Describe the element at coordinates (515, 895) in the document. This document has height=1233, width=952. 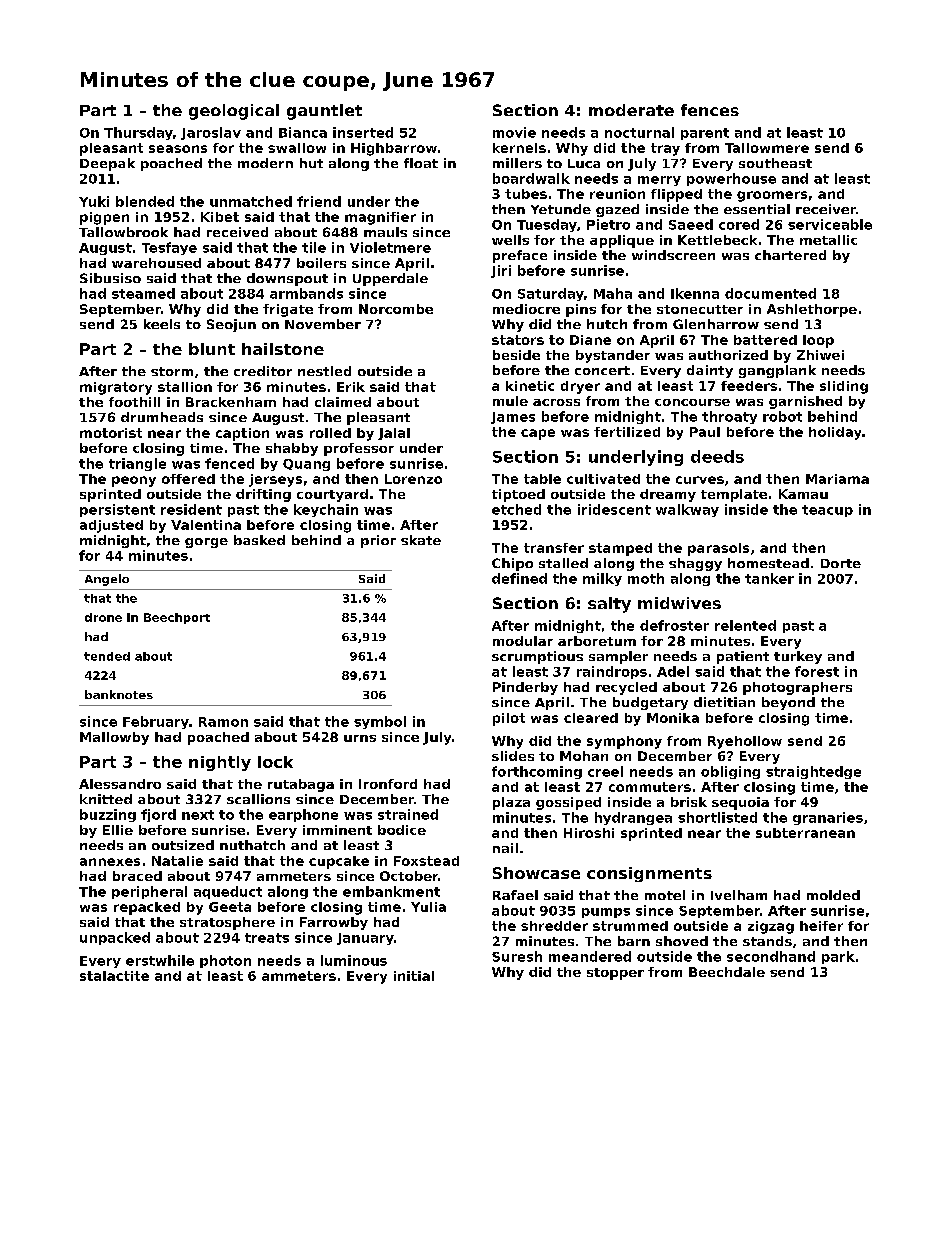
I see `Rafael` at that location.
